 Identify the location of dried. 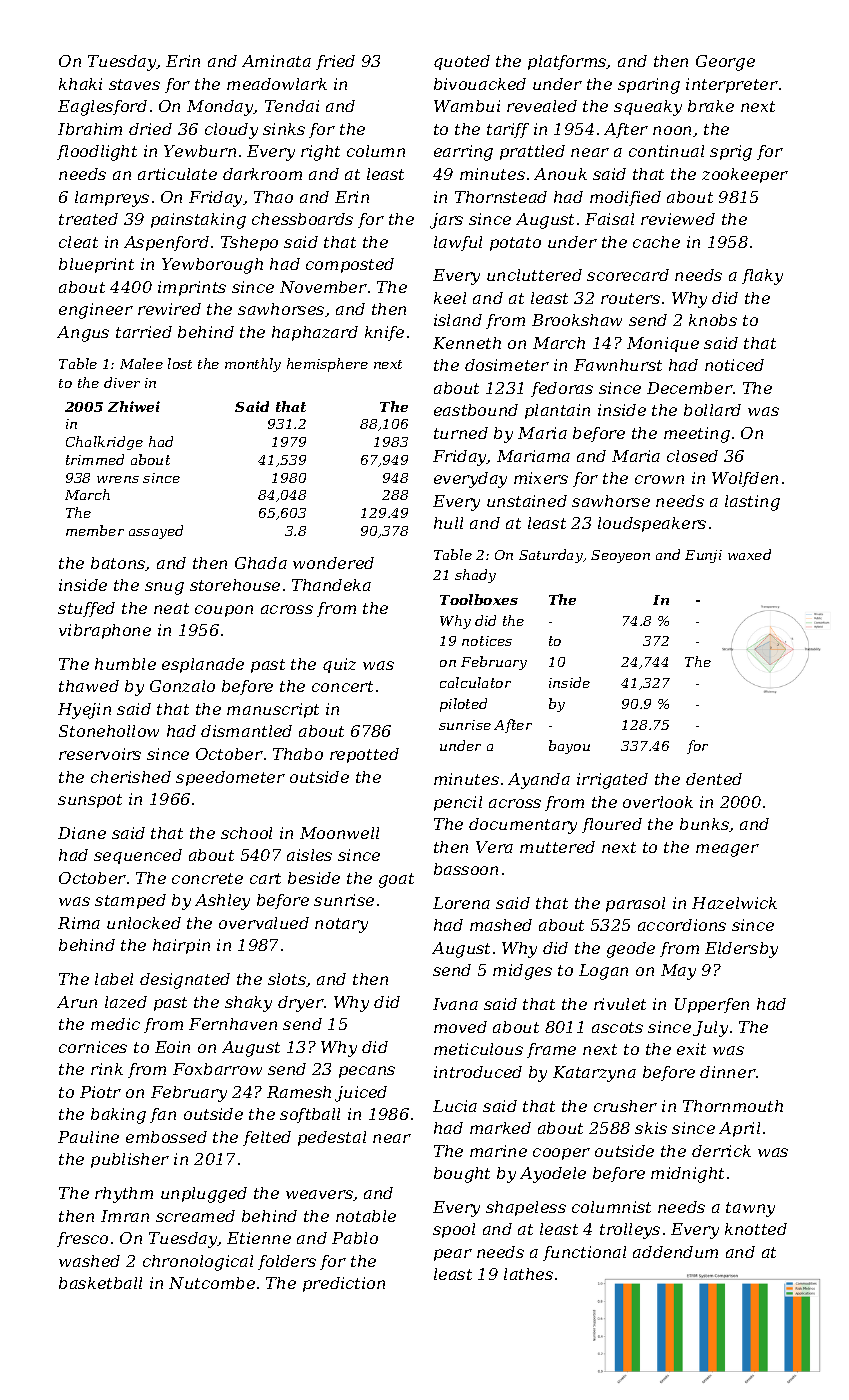
(150, 129).
